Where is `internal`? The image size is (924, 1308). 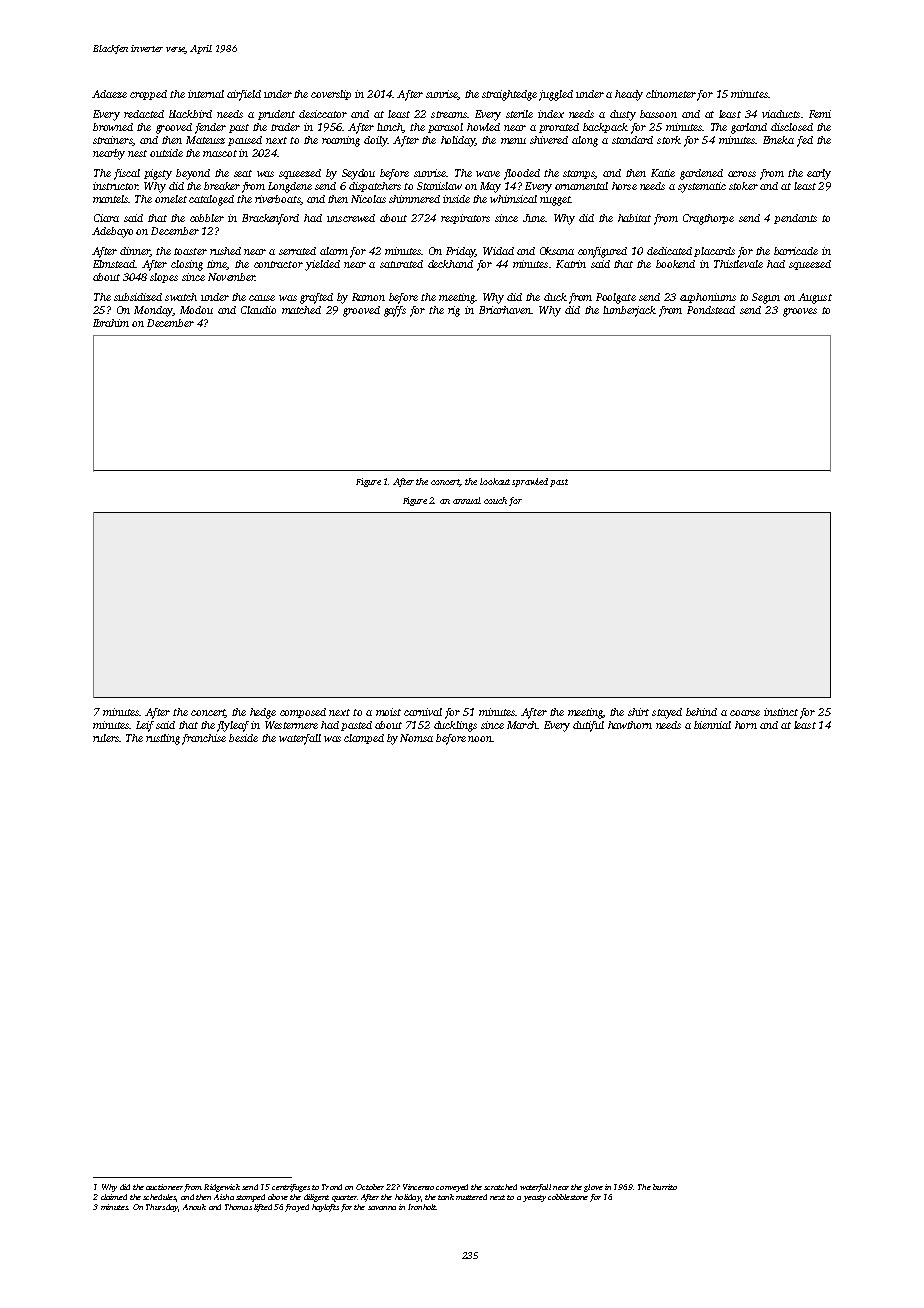 internal is located at coordinates (206, 94).
